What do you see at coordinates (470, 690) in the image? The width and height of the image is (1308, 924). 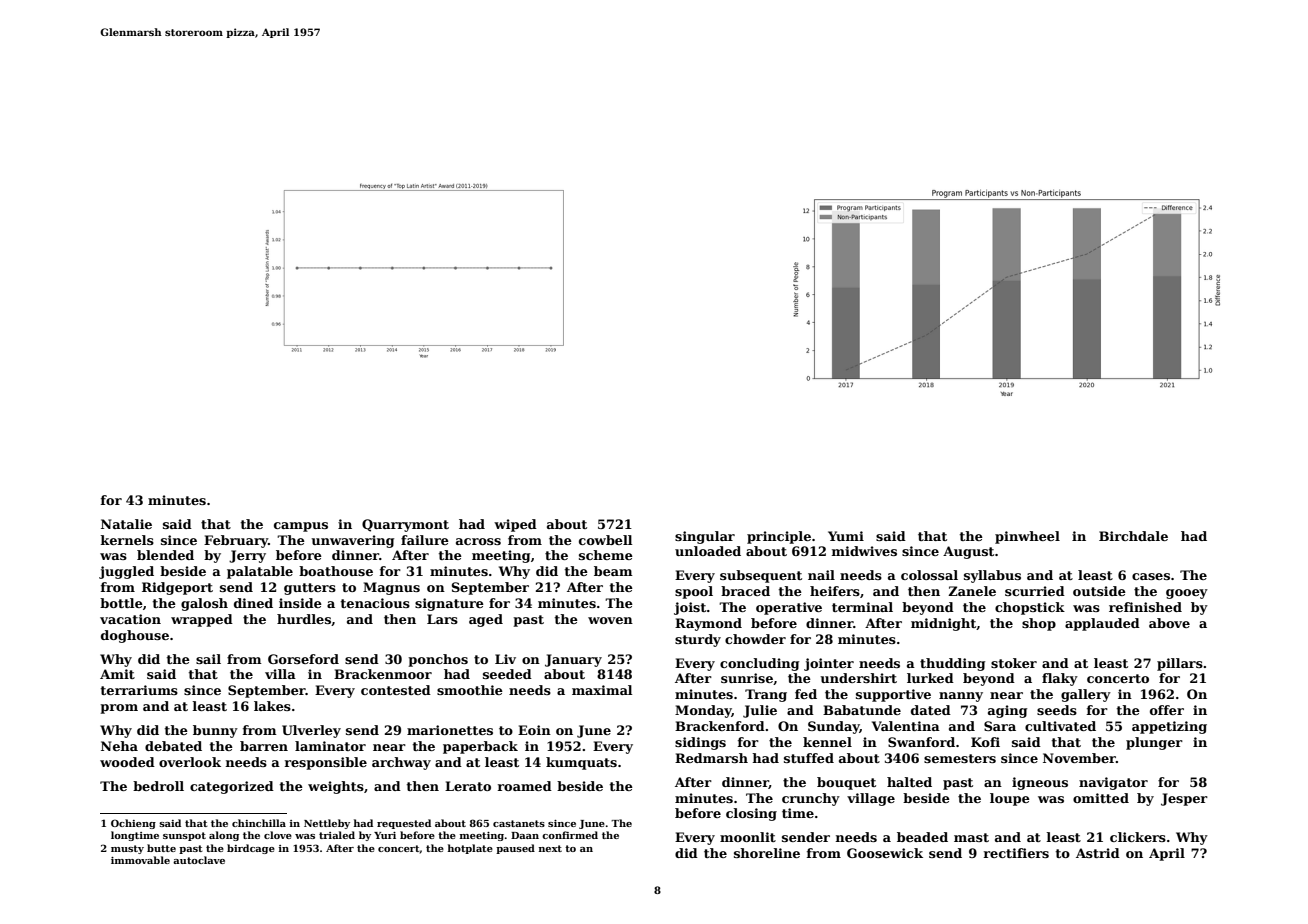 I see `smoothie` at bounding box center [470, 690].
